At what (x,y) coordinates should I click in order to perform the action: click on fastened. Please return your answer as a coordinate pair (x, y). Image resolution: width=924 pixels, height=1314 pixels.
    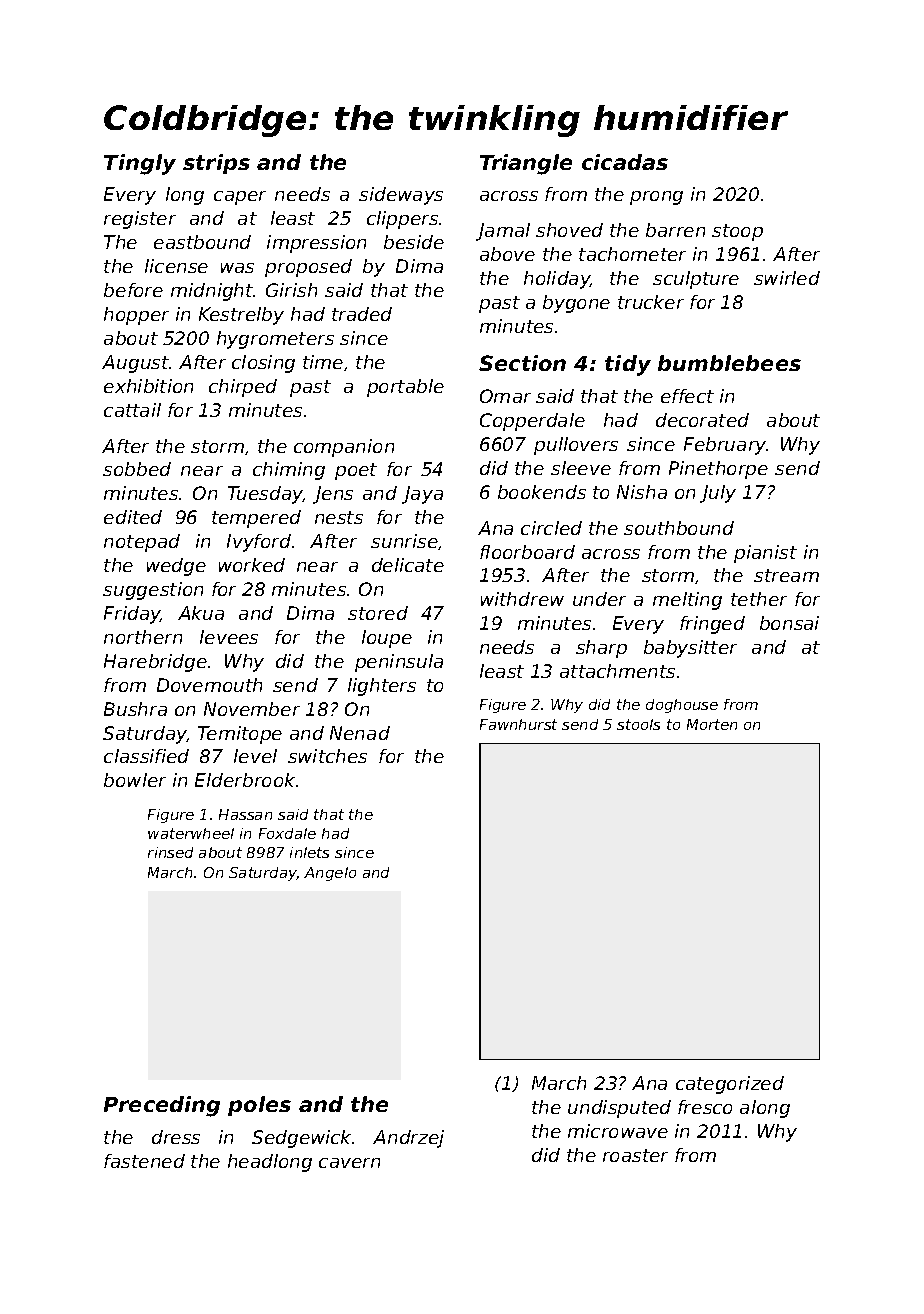
    Looking at the image, I should click on (144, 1161).
